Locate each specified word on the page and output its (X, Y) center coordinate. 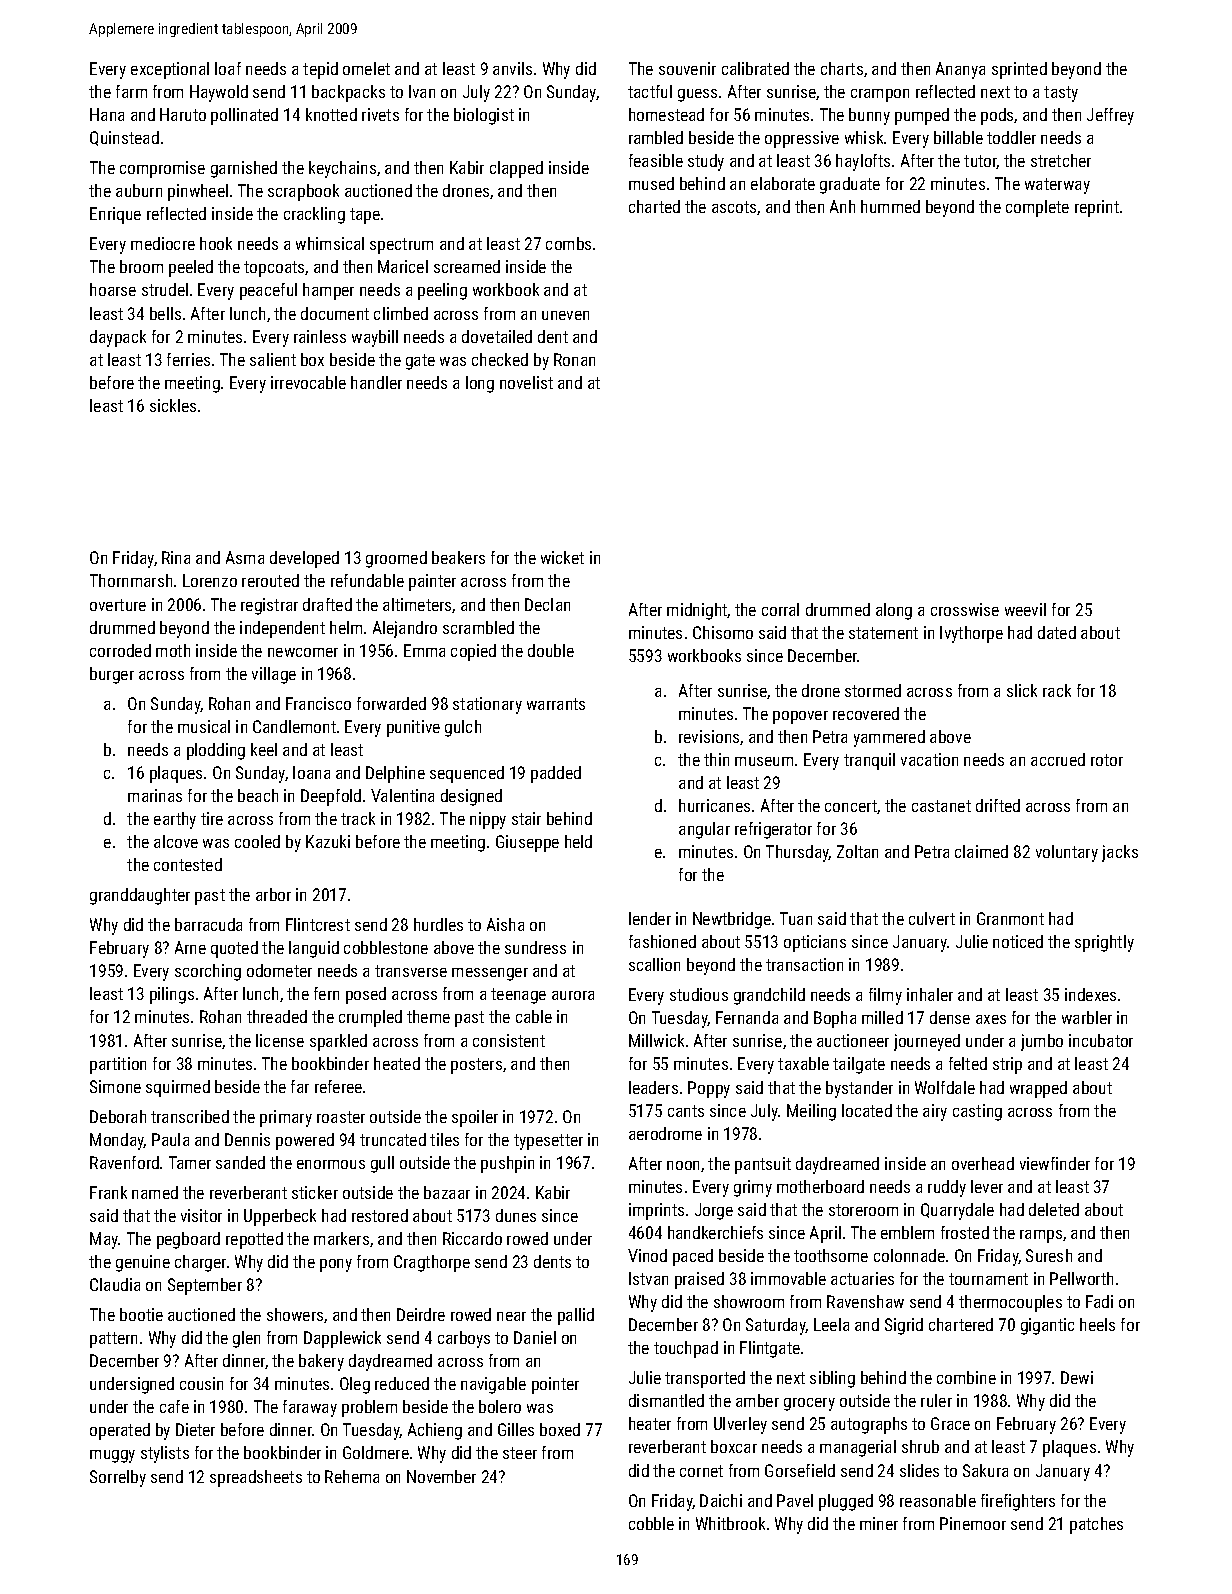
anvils (512, 68)
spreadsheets (256, 1478)
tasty (1061, 94)
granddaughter (140, 896)
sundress (535, 947)
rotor (1107, 760)
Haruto (183, 114)
